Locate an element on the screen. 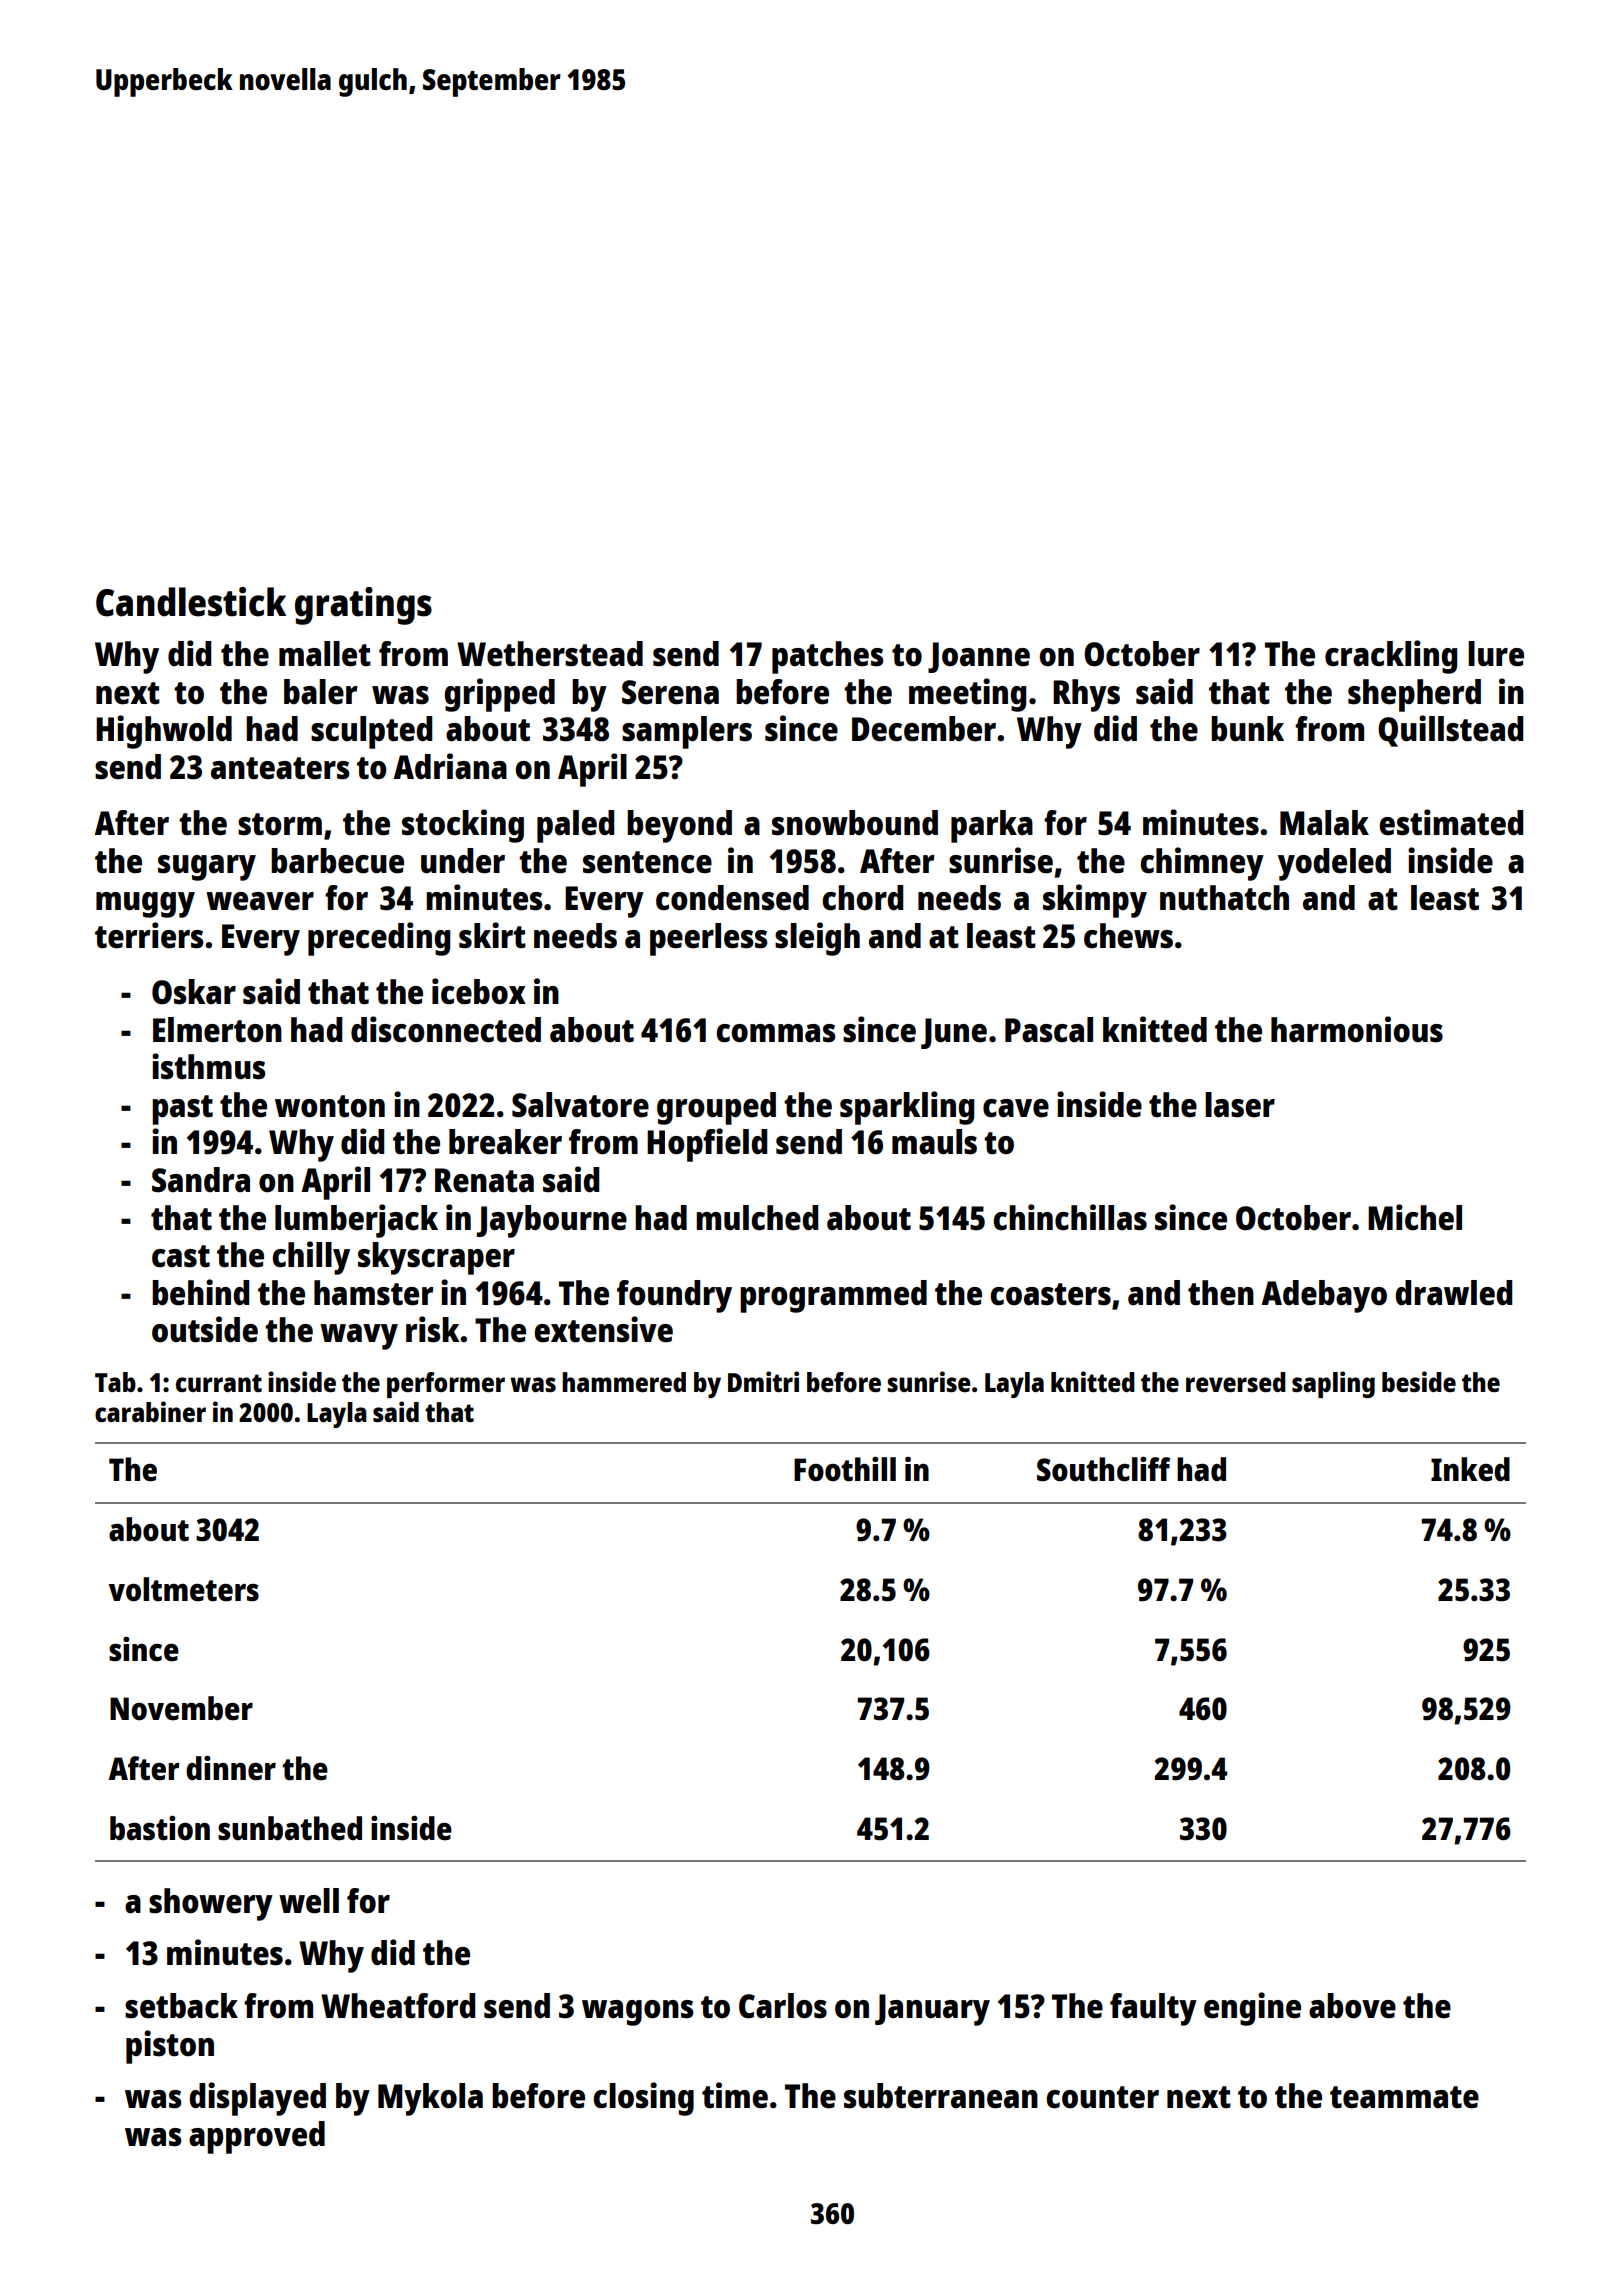 The image size is (1620, 2292). gratings is located at coordinates (363, 606).
